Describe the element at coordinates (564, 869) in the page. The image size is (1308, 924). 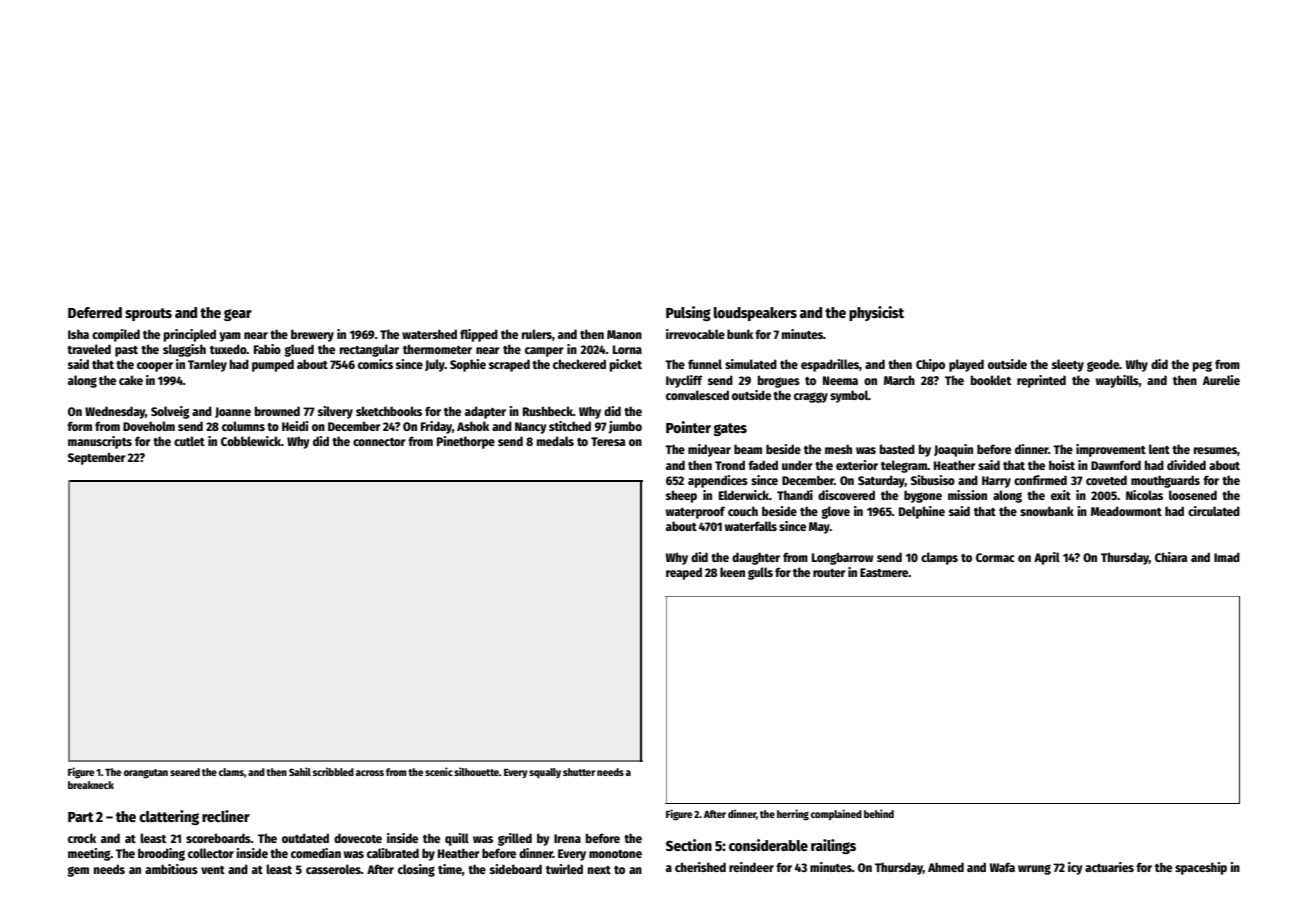
I see `twirled` at that location.
